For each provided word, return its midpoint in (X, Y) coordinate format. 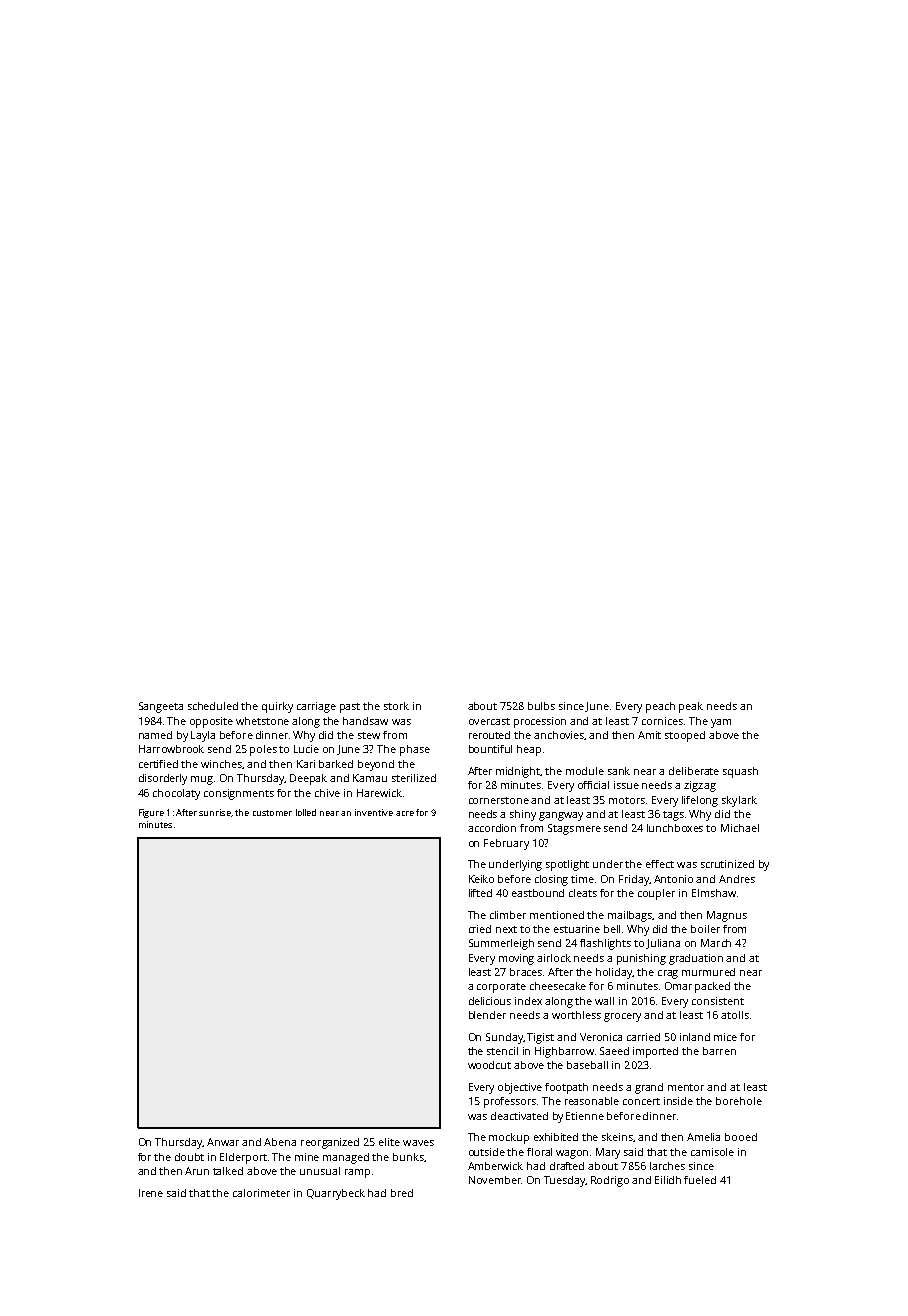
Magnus (727, 916)
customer (272, 813)
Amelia (703, 1137)
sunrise (215, 812)
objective (520, 1088)
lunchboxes (675, 828)
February (506, 844)
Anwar (223, 1142)
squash (740, 772)
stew (369, 735)
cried (480, 929)
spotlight (567, 865)
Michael (740, 828)
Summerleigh (501, 944)
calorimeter (261, 1193)
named (155, 735)
